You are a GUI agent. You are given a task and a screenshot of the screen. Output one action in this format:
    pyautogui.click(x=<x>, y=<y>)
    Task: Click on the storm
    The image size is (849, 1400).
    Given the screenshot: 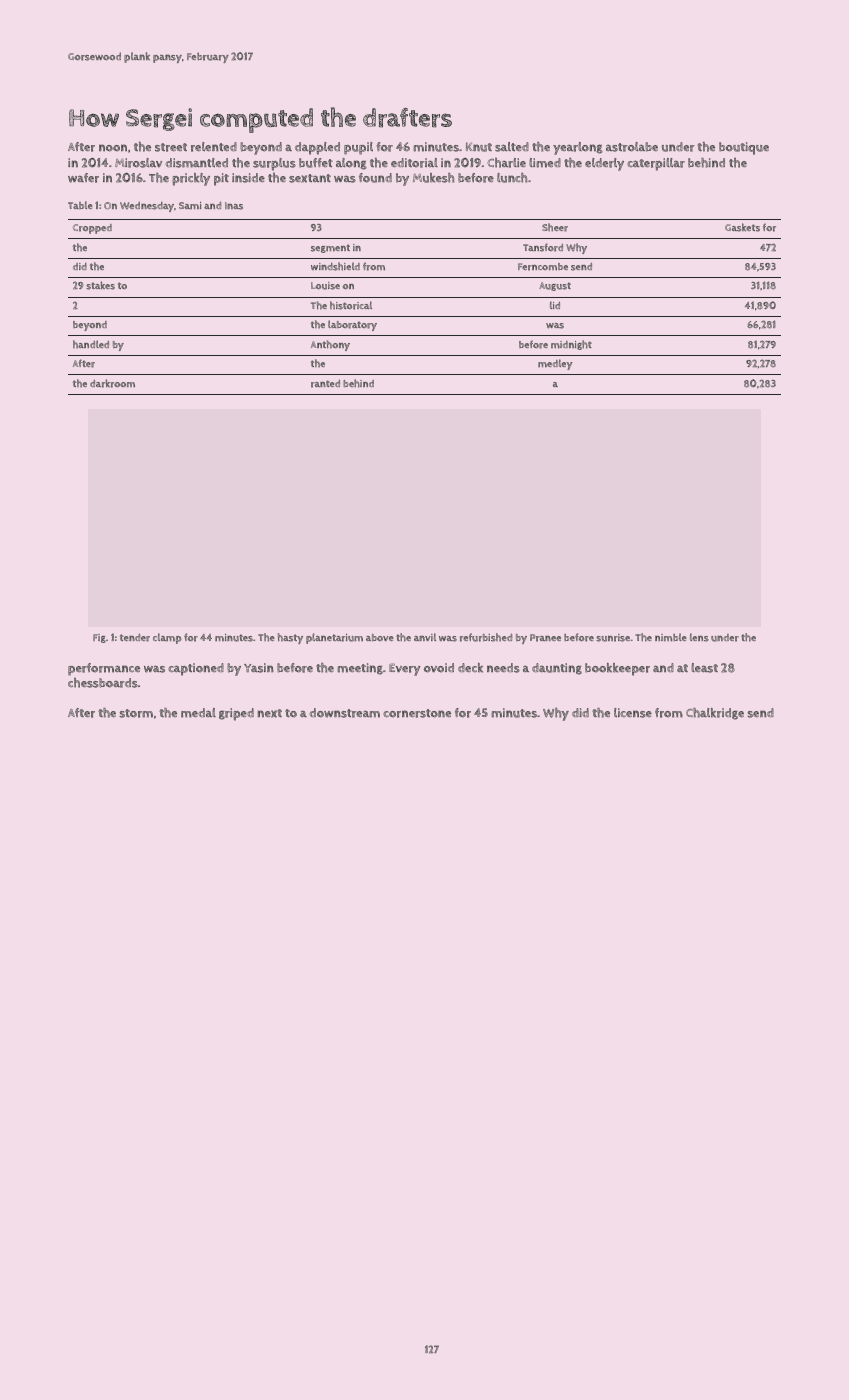 What is the action you would take?
    pyautogui.click(x=136, y=713)
